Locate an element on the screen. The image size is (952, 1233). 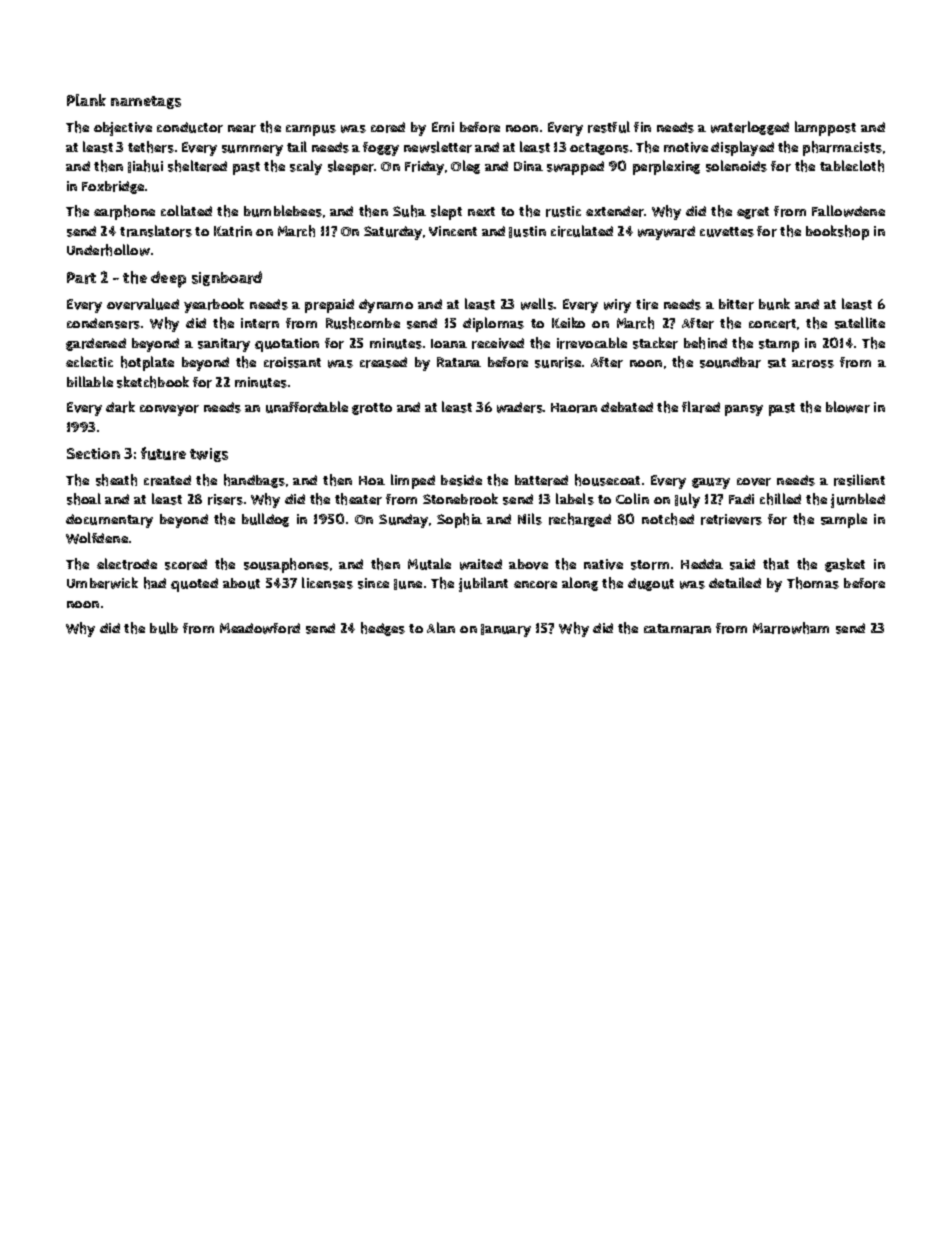
objective is located at coordinates (123, 129).
